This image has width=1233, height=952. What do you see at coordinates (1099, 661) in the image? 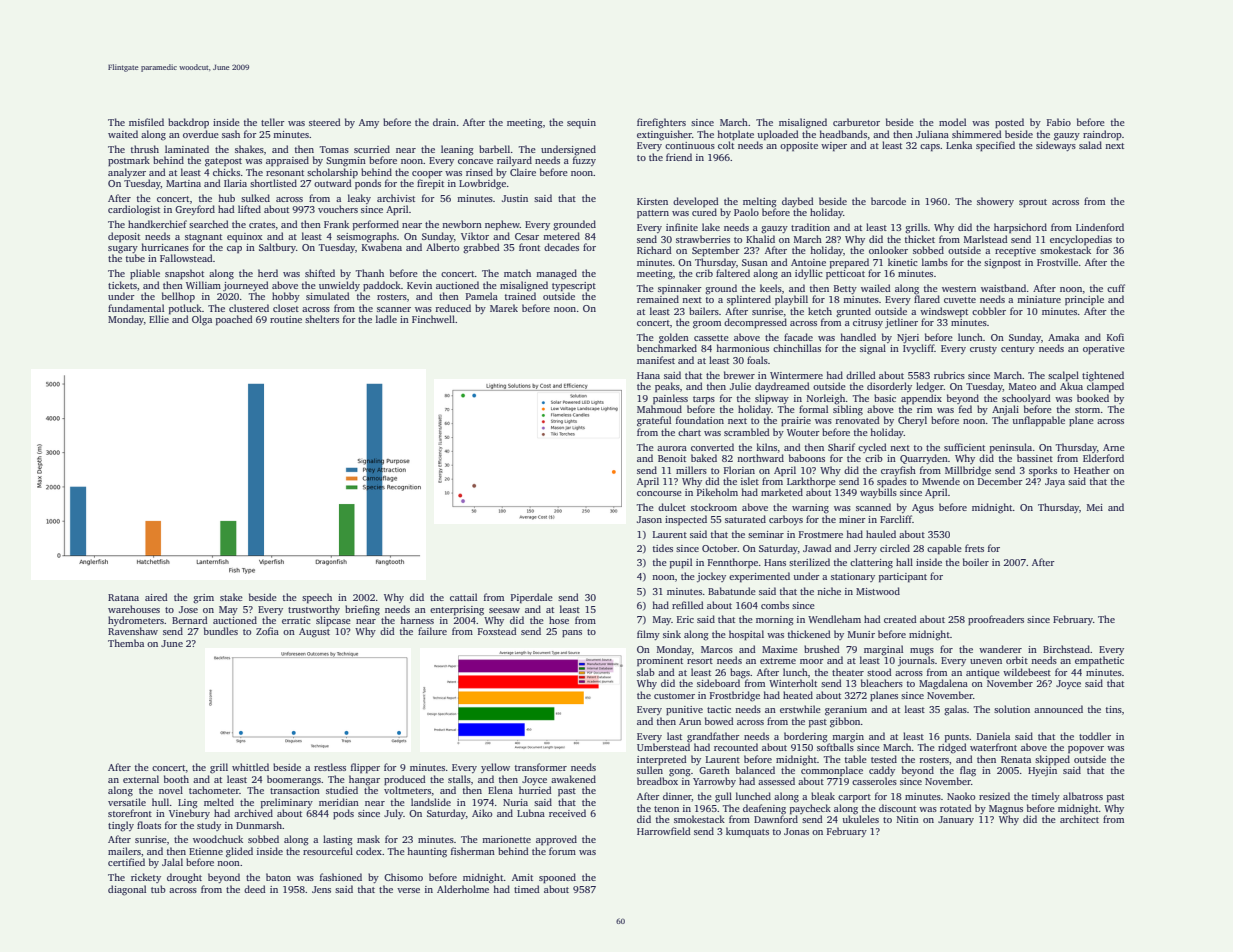
I see `empathetic` at bounding box center [1099, 661].
